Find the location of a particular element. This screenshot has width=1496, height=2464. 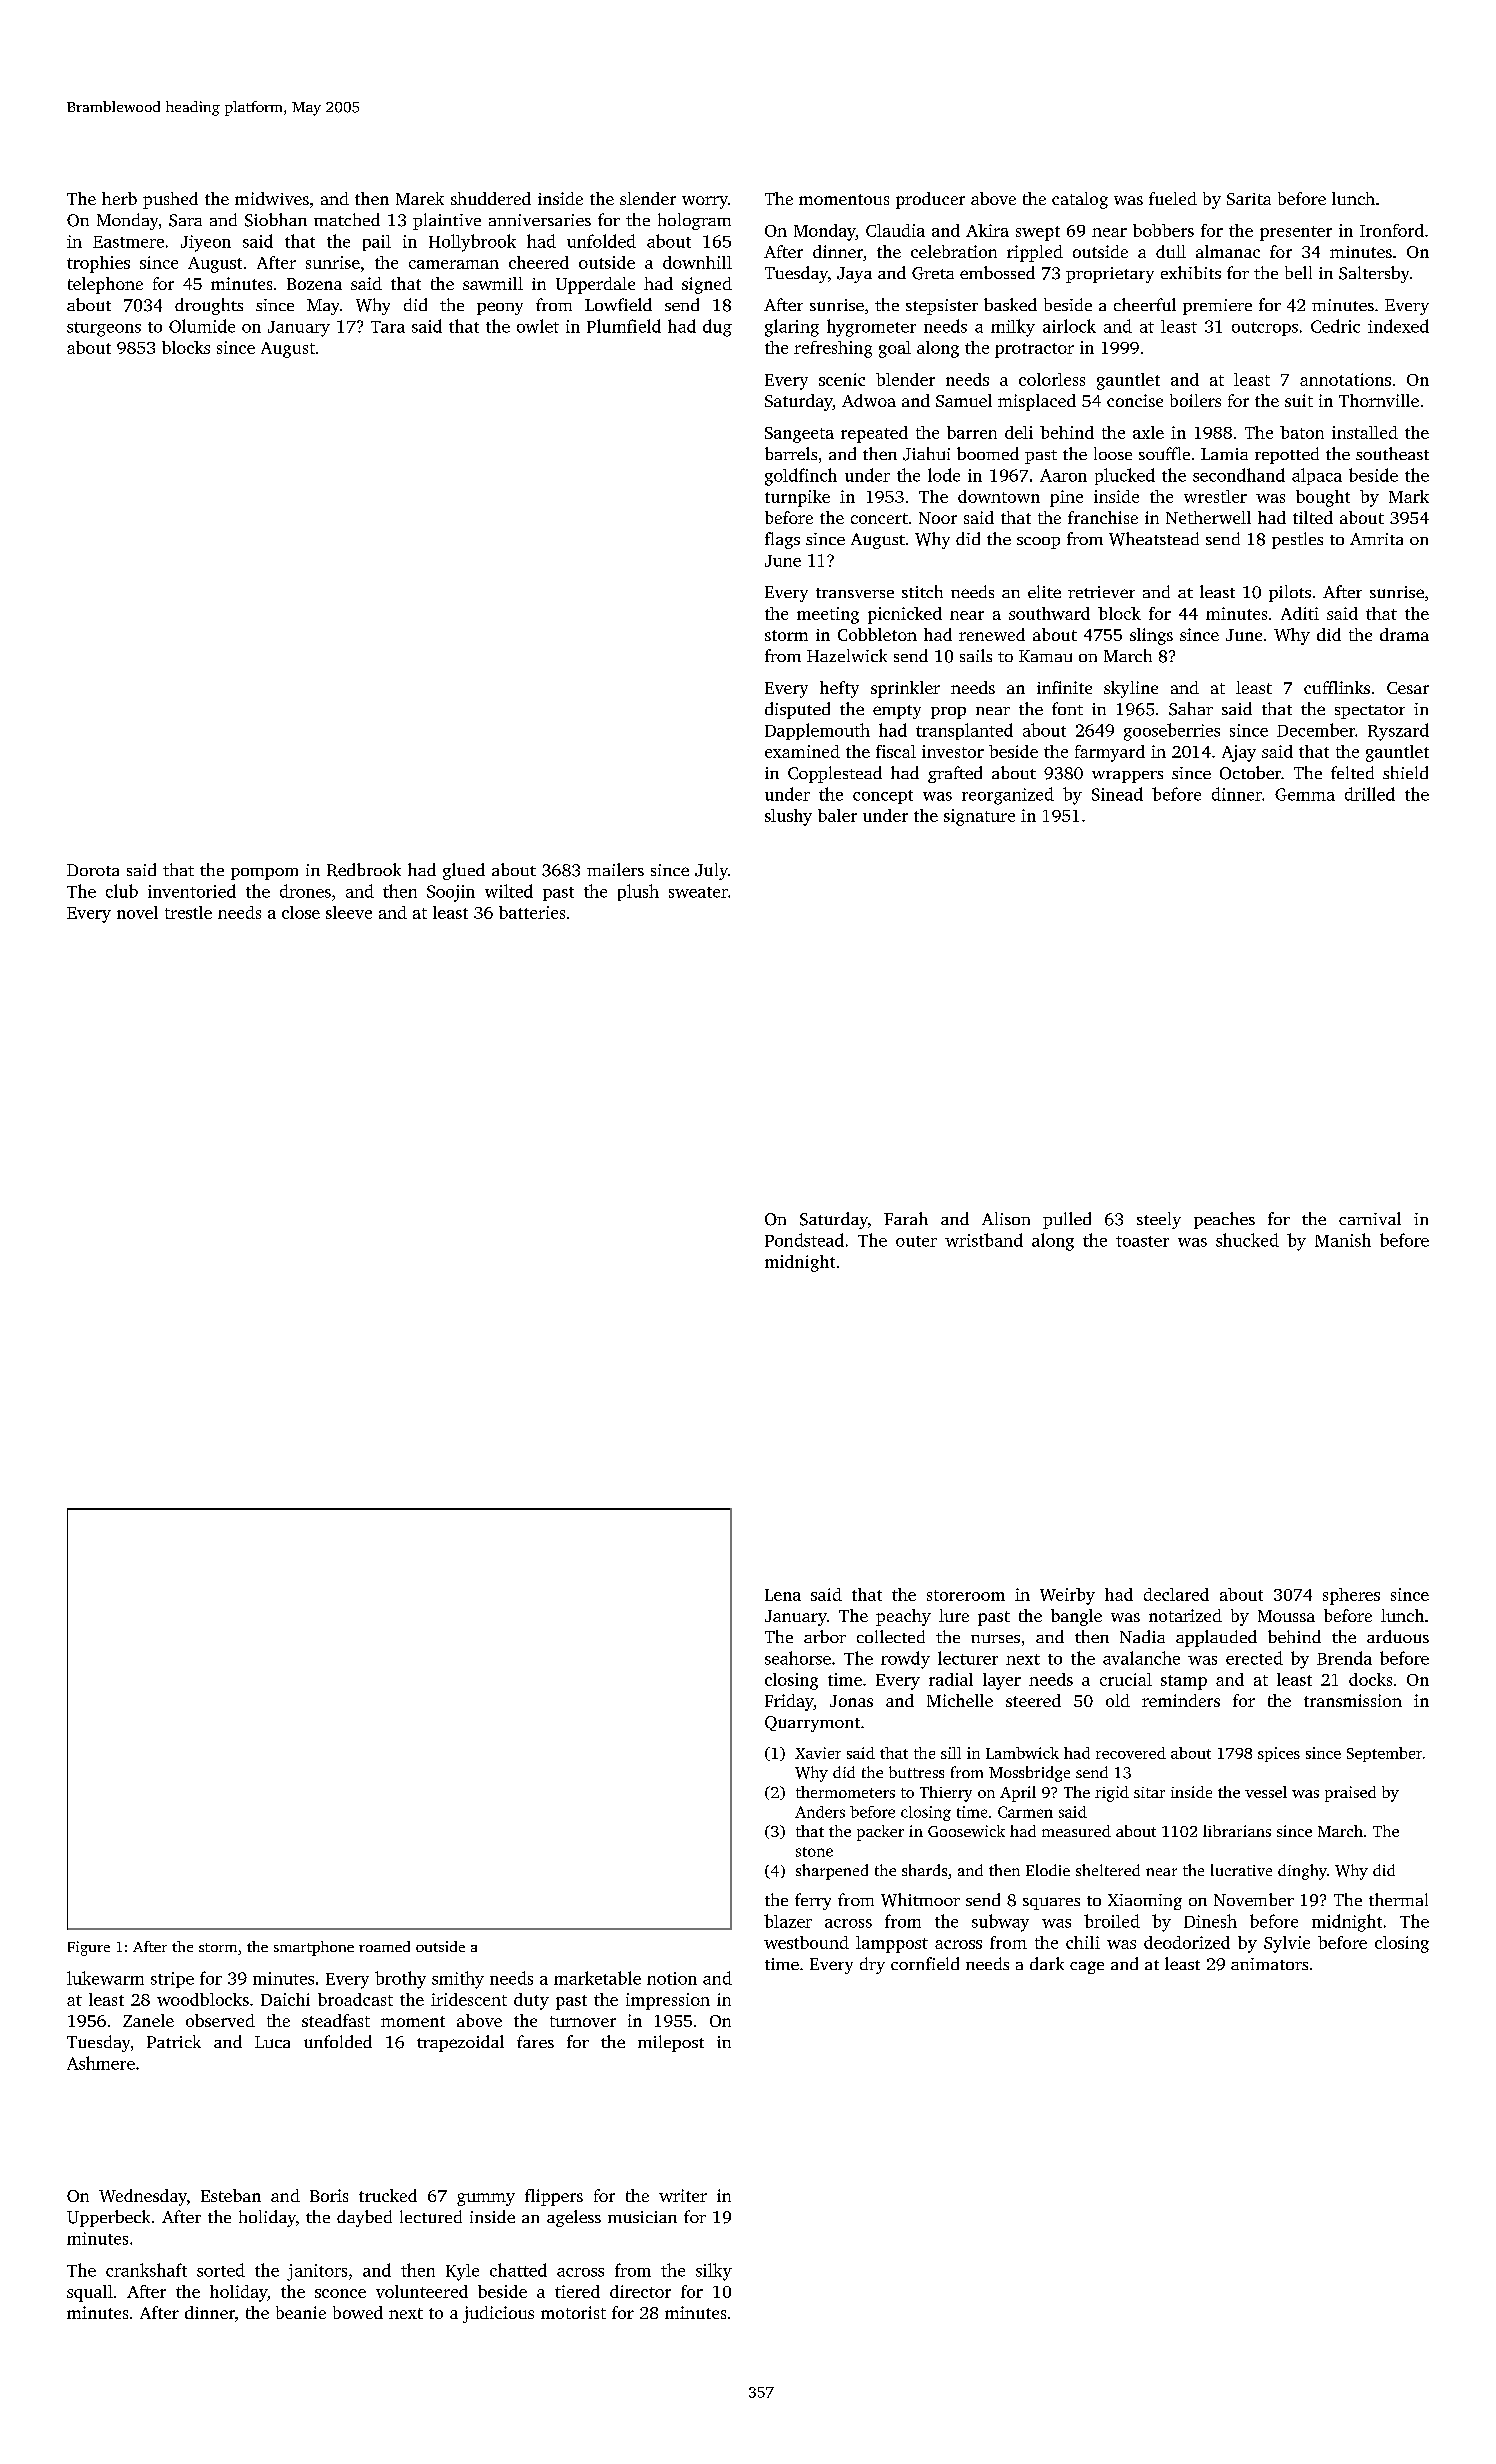

Pondstead is located at coordinates (804, 1240).
